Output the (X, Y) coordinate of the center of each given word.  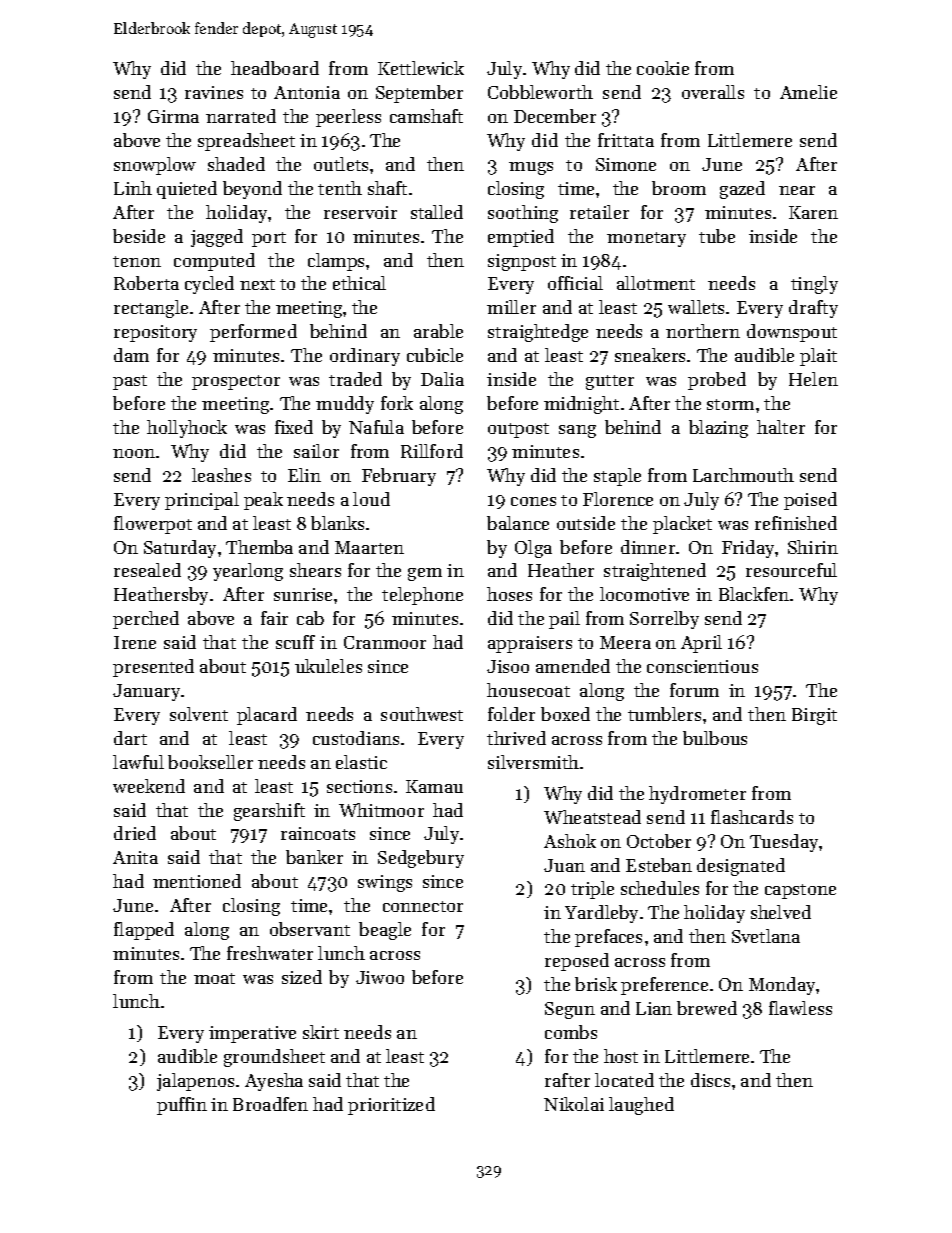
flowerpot (153, 525)
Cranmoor (385, 642)
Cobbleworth (540, 92)
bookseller (210, 762)
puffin (182, 1106)
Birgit (814, 716)
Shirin (813, 547)
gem (425, 574)
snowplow (155, 166)
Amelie (808, 92)
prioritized (391, 1106)
